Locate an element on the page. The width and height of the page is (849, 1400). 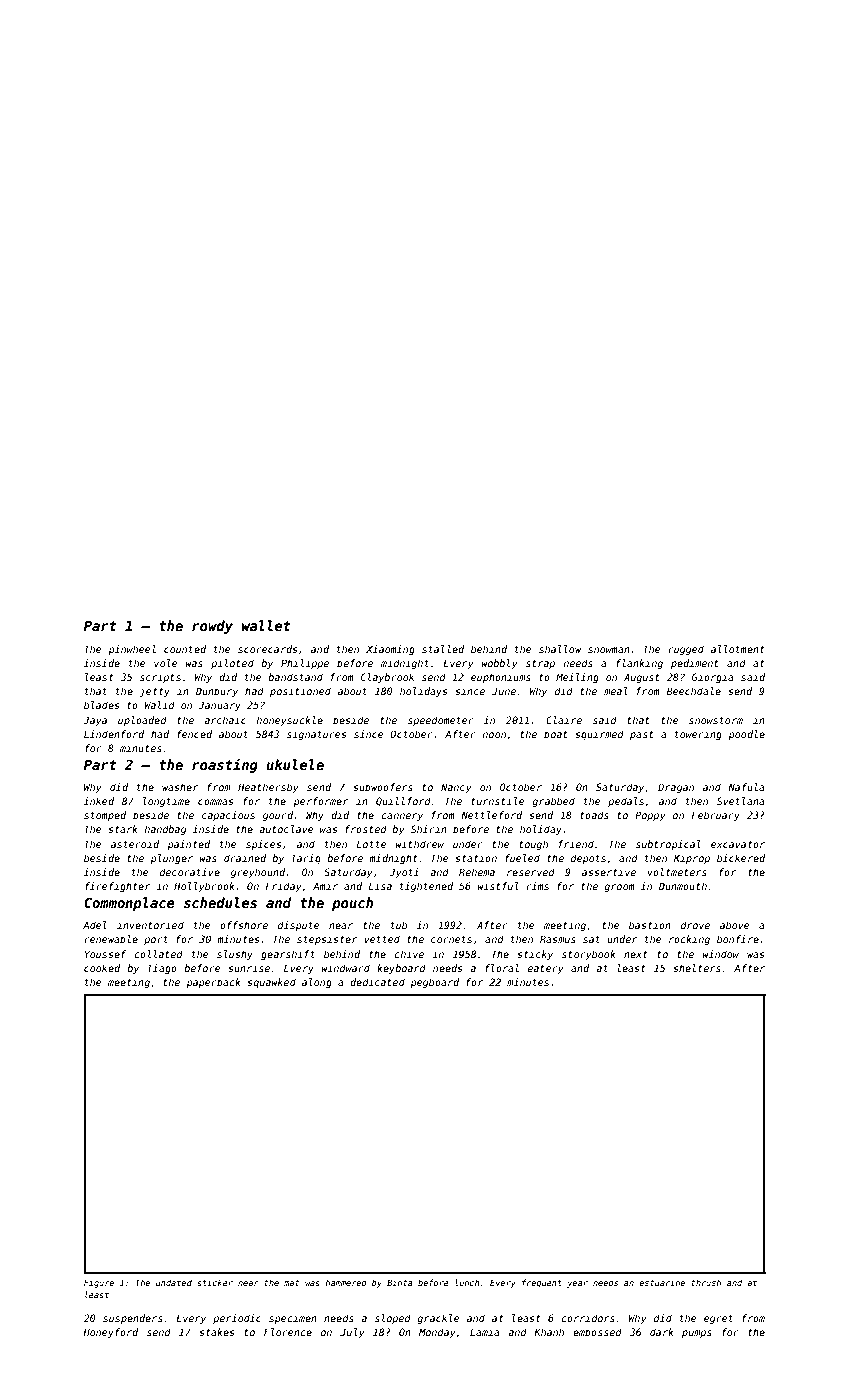
thrush is located at coordinates (706, 1282).
